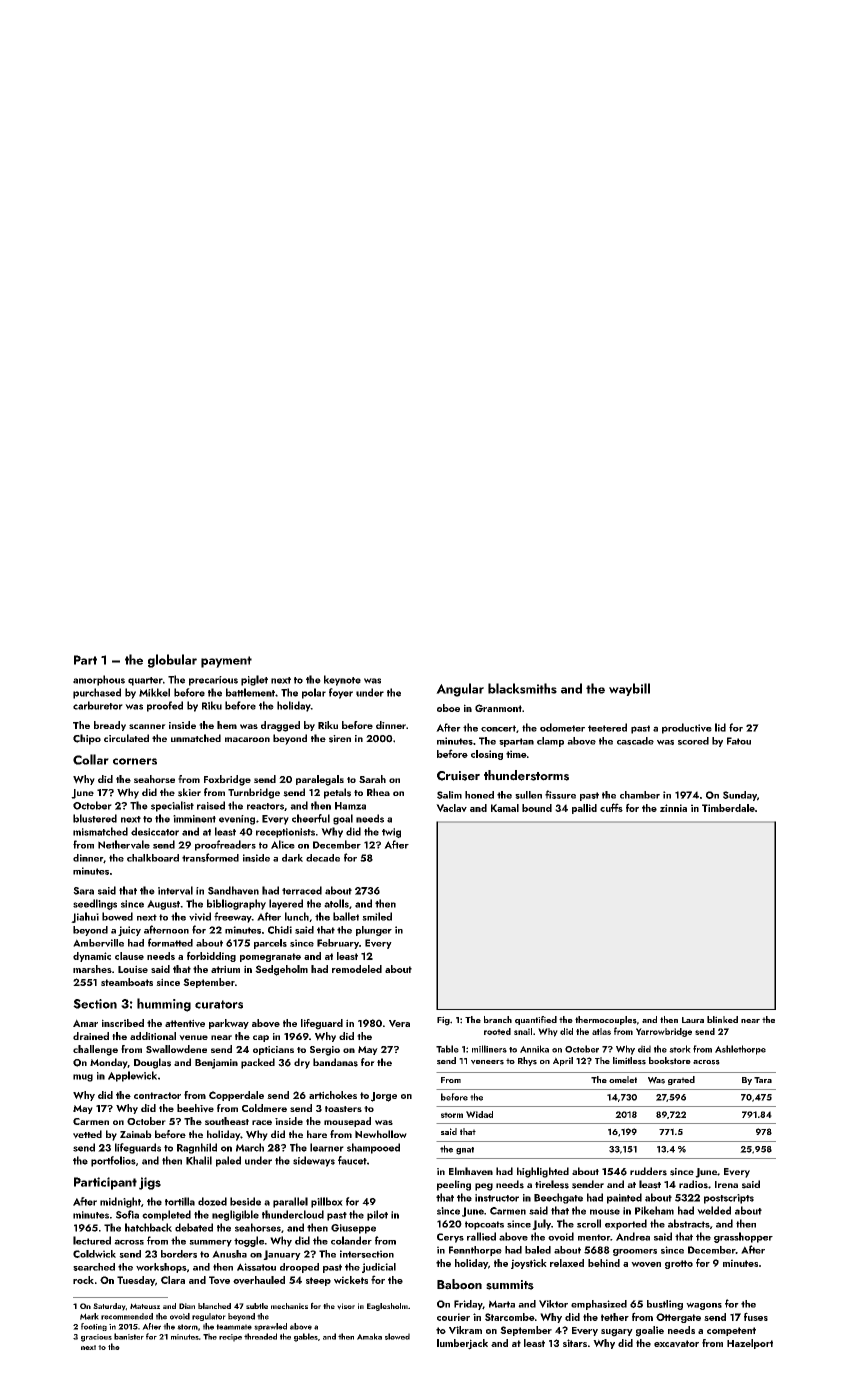  What do you see at coordinates (342, 680) in the document?
I see `keynote` at bounding box center [342, 680].
